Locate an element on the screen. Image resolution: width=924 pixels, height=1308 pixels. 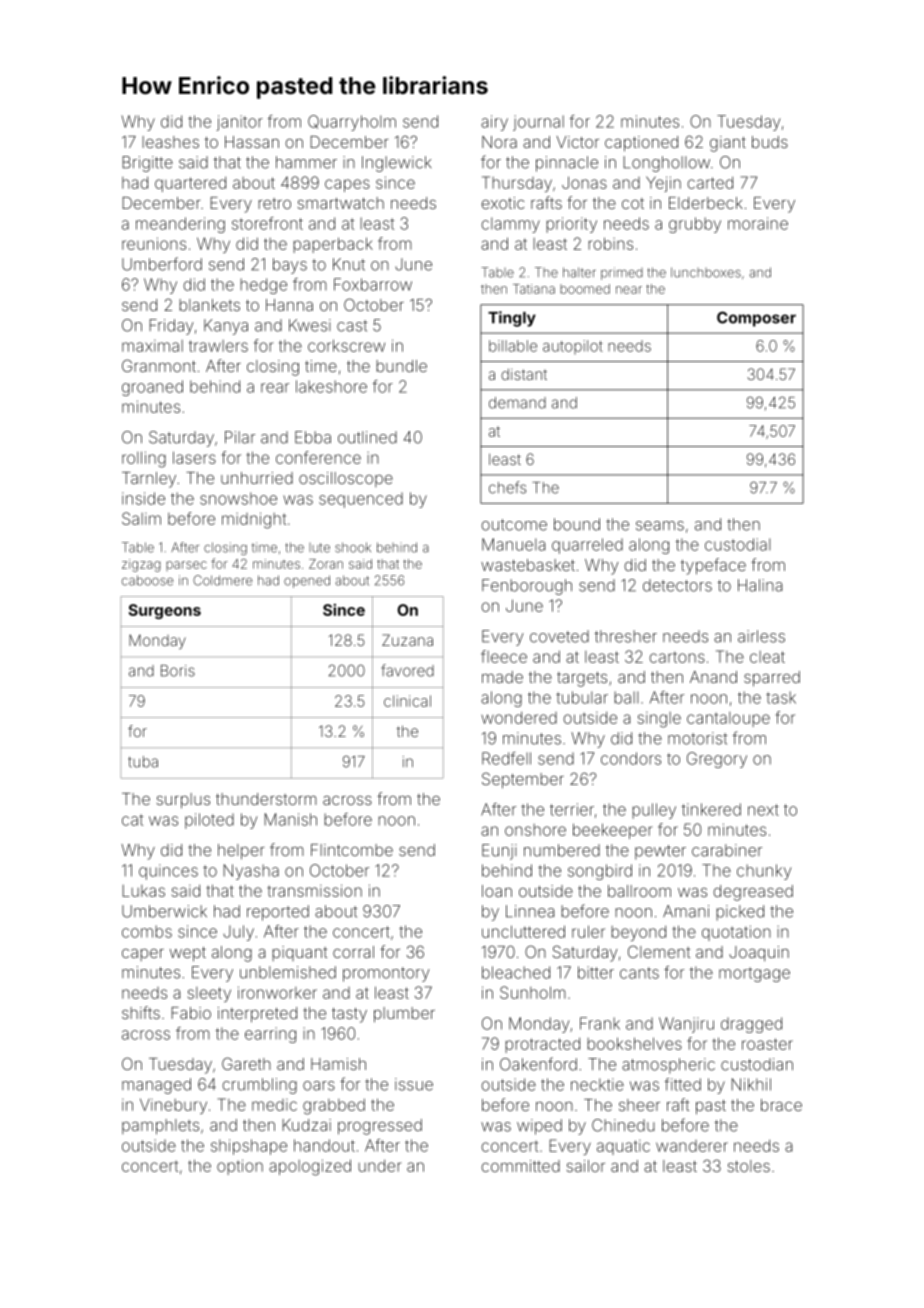
autopilot is located at coordinates (573, 347).
